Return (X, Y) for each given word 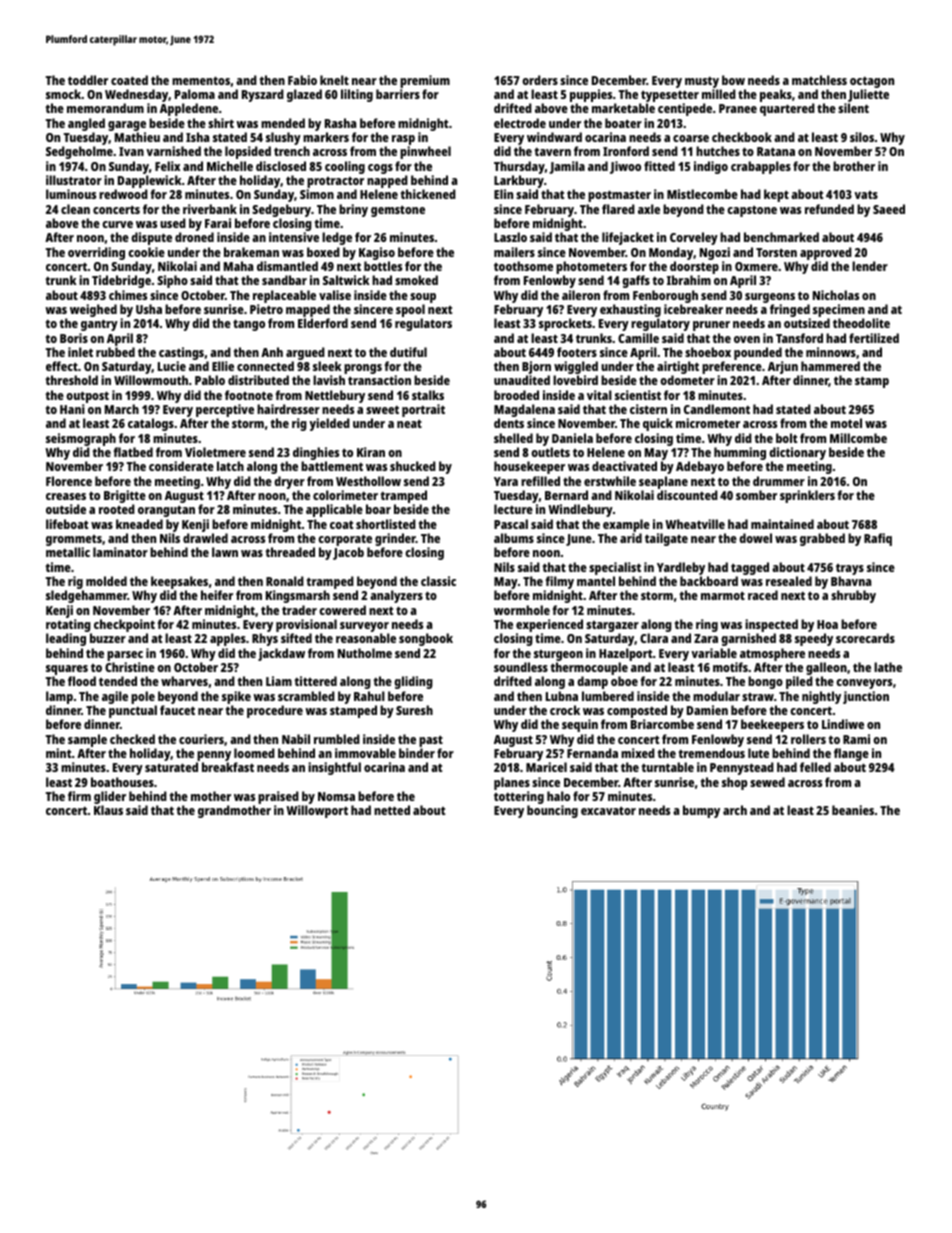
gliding (413, 682)
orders (540, 80)
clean (75, 209)
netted (392, 810)
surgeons (770, 298)
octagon (872, 82)
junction (866, 697)
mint (58, 753)
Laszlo (510, 237)
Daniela (572, 438)
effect (62, 366)
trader (299, 610)
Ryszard (263, 95)
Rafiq (878, 539)
